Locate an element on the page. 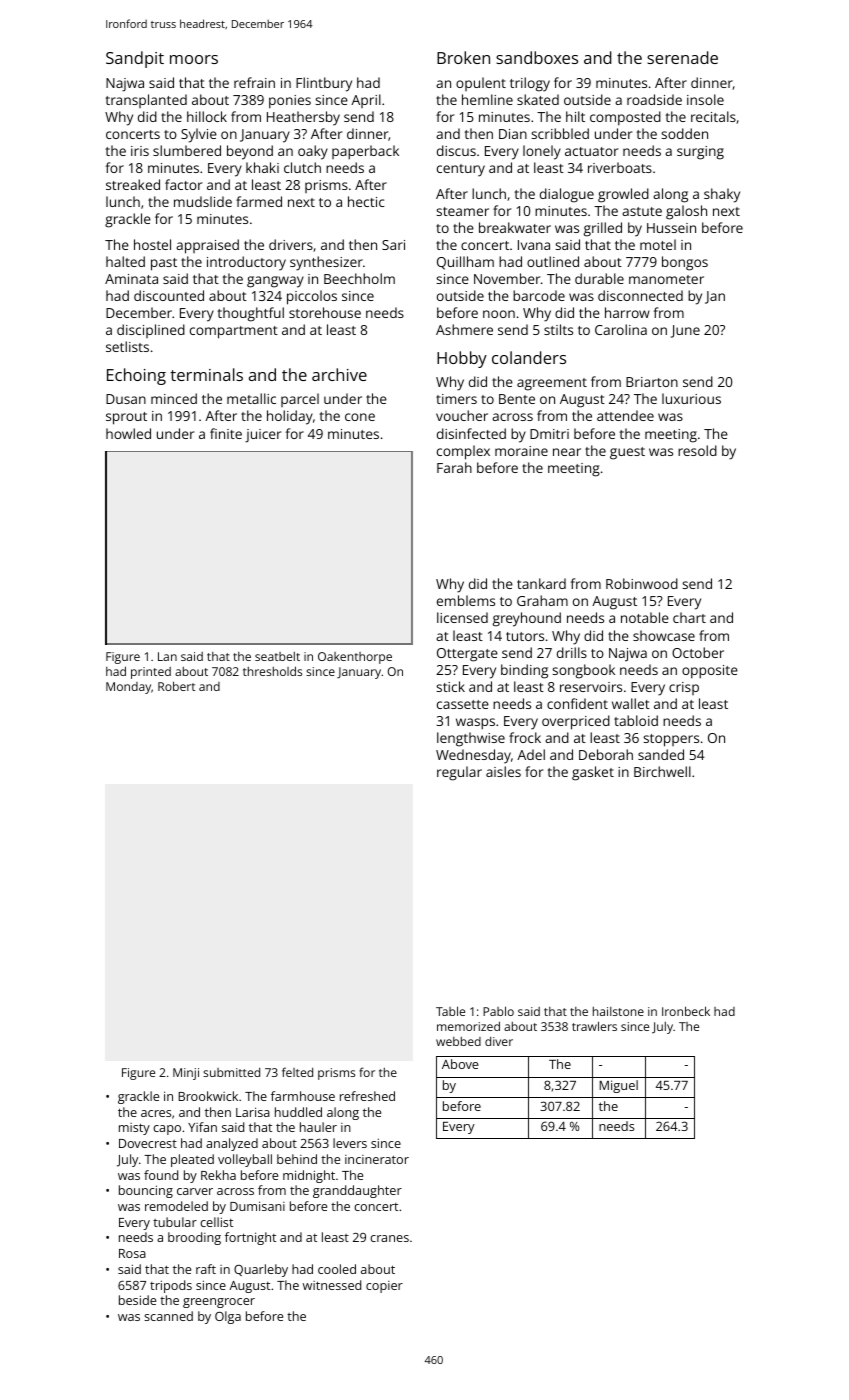 The height and width of the document is (1400, 849). regular is located at coordinates (459, 773).
